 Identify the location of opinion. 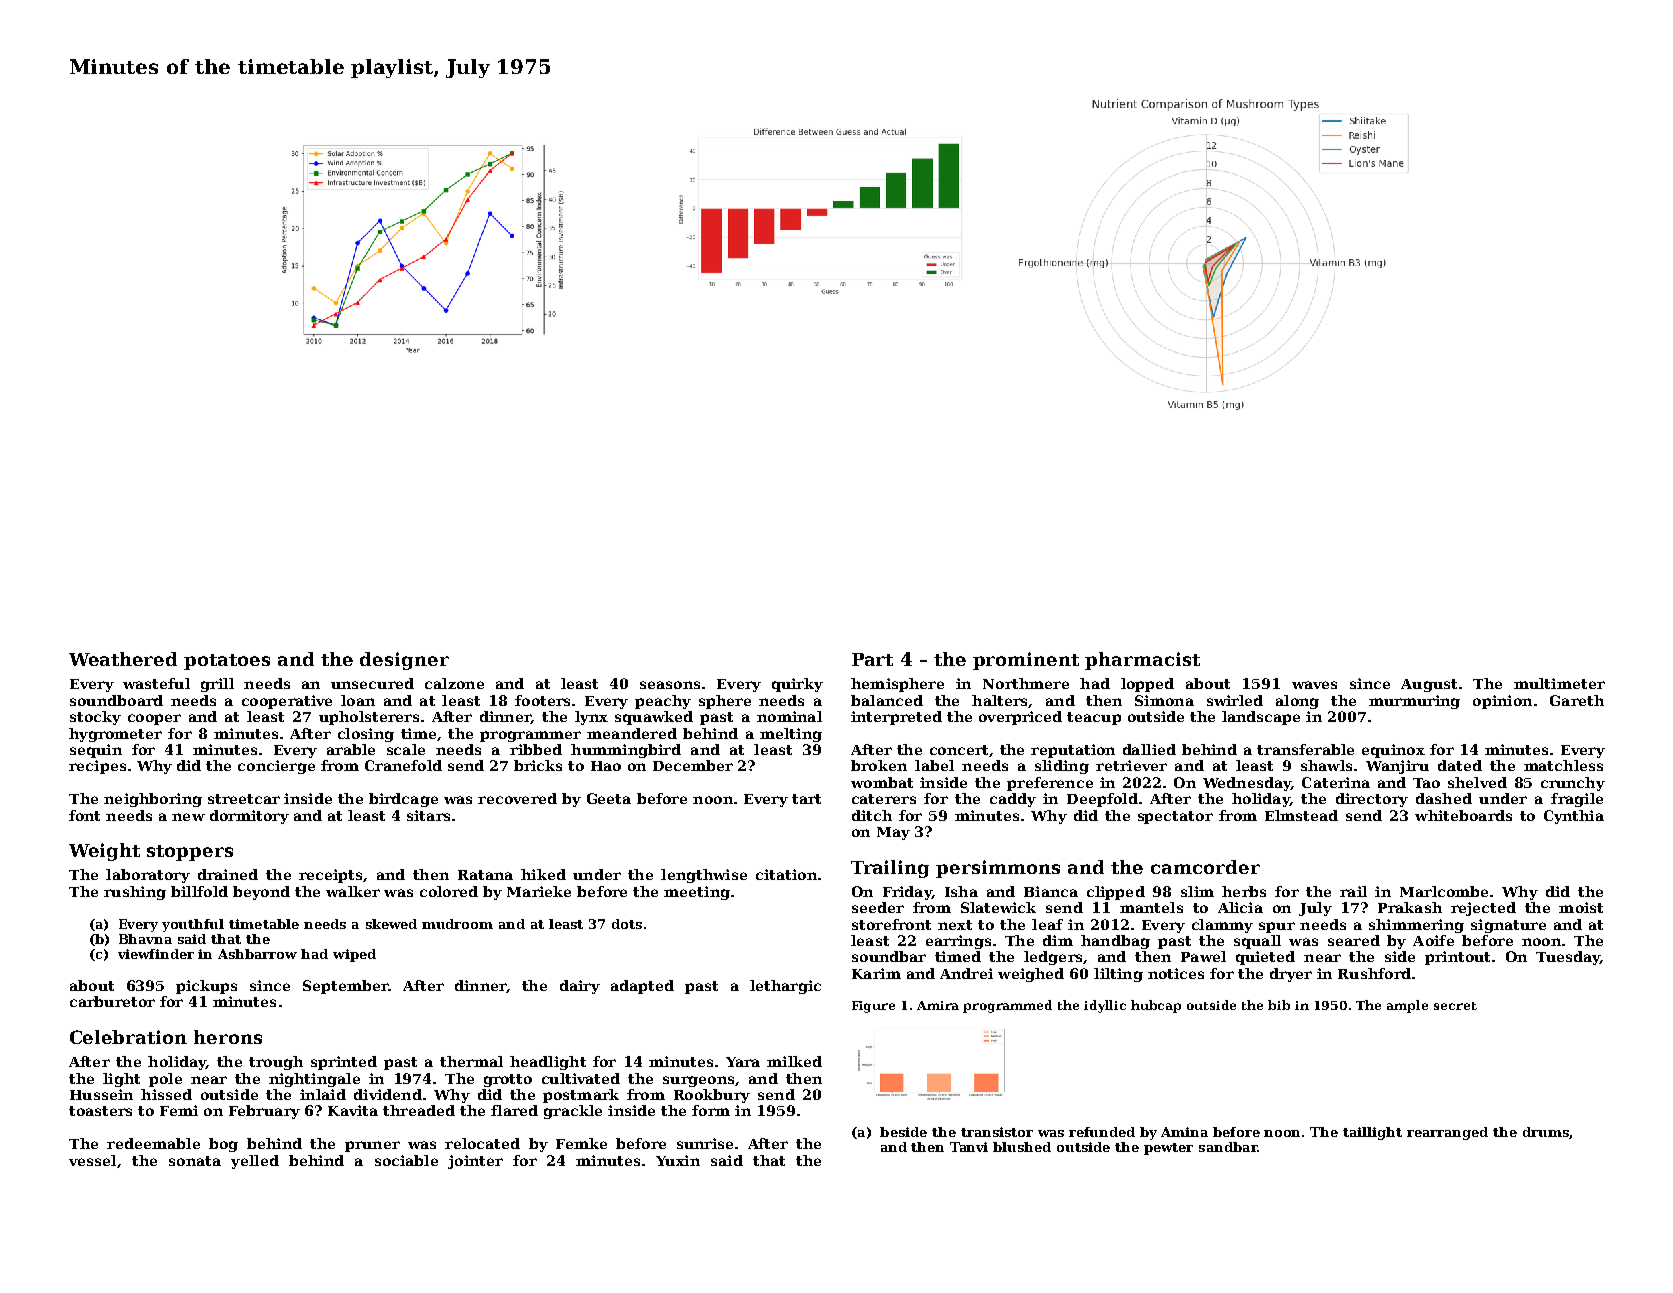
(1502, 702).
